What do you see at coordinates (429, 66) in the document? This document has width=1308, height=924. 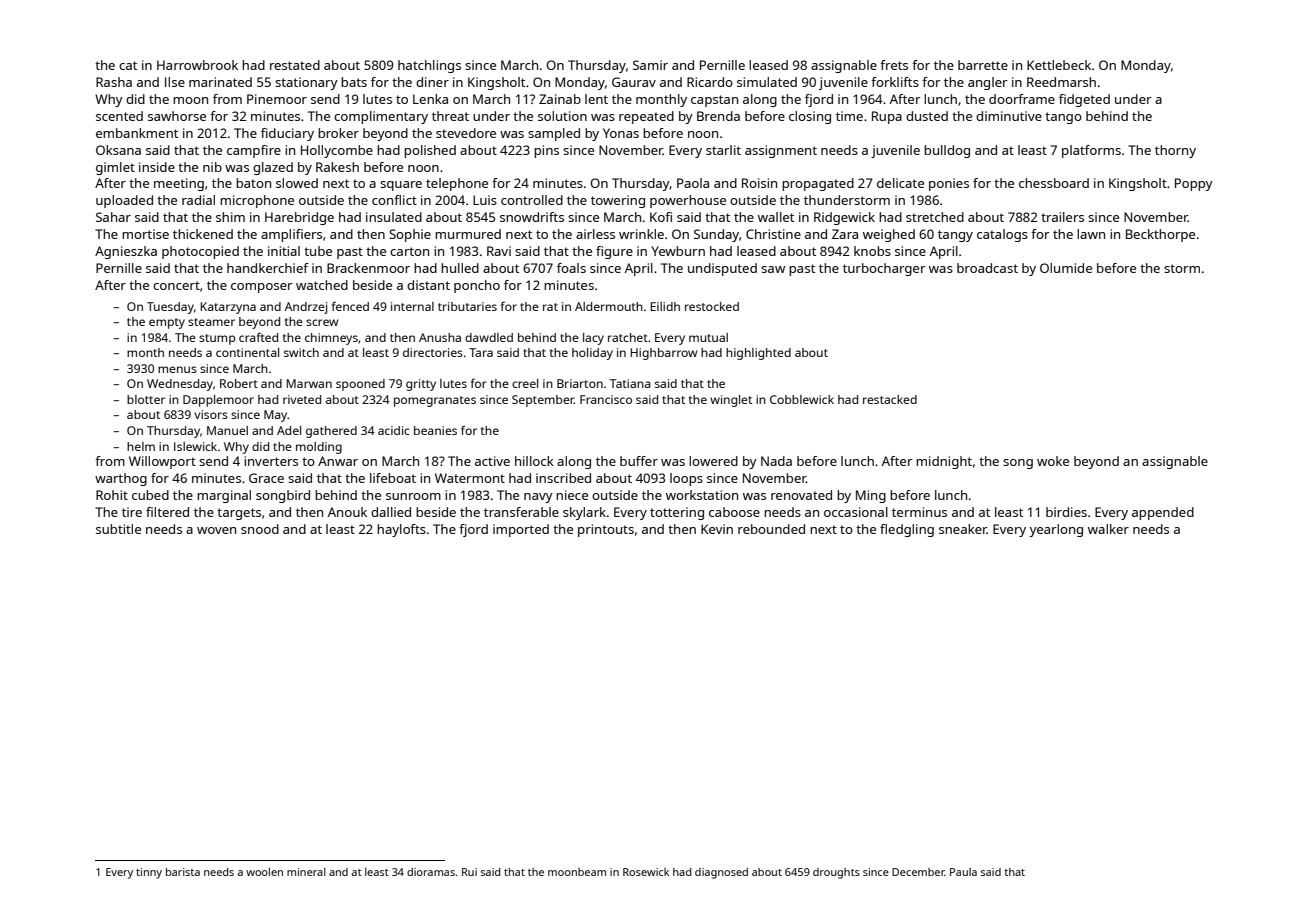 I see `hatchlings` at bounding box center [429, 66].
